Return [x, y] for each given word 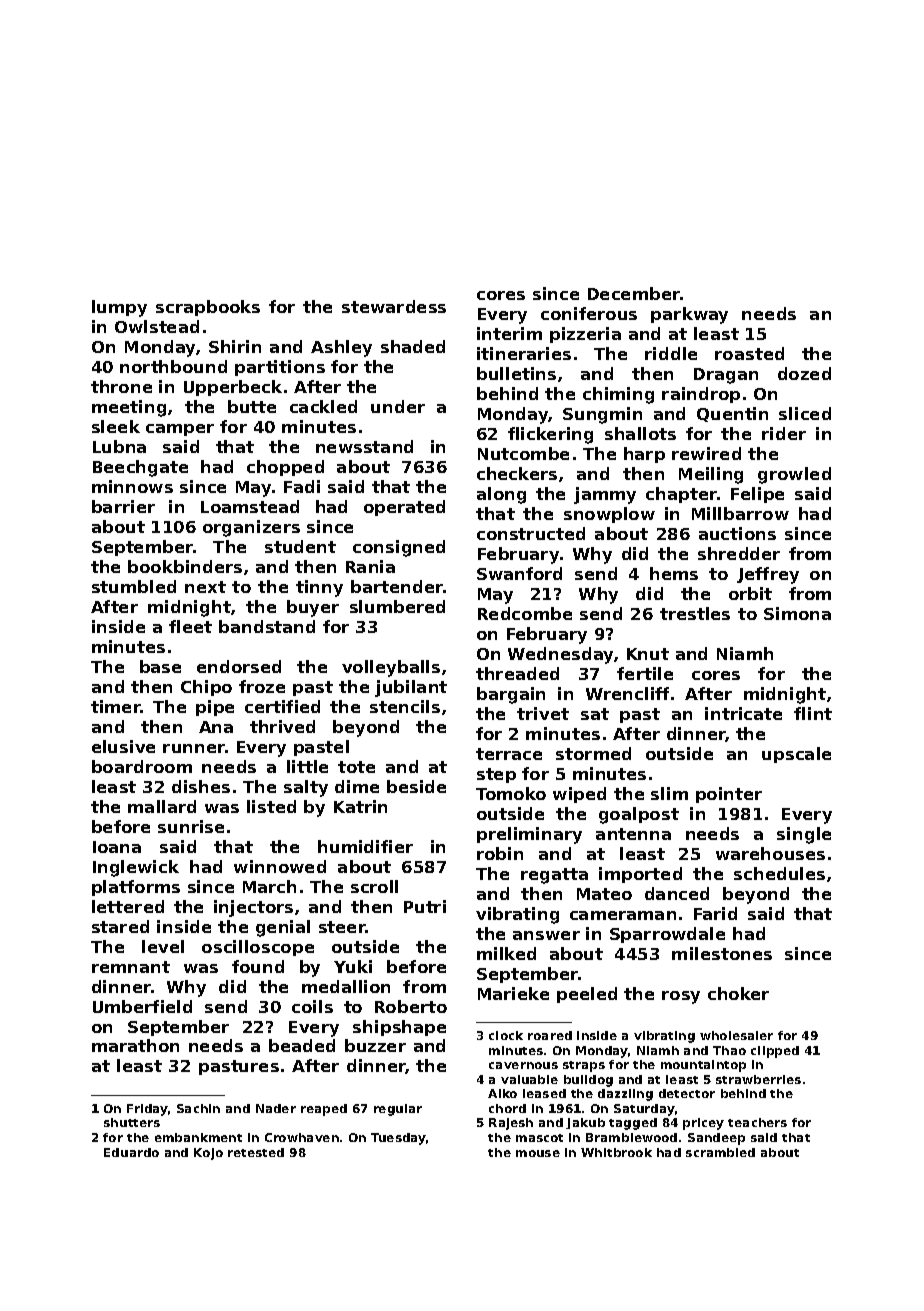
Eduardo [131, 1152]
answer [546, 935]
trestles [695, 613]
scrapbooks [208, 308]
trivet [543, 713]
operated [404, 508]
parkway [689, 315]
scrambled [720, 1152]
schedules [779, 873]
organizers [251, 528]
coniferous [589, 313]
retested [256, 1152]
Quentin [732, 414]
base [160, 666]
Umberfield [142, 1006]
